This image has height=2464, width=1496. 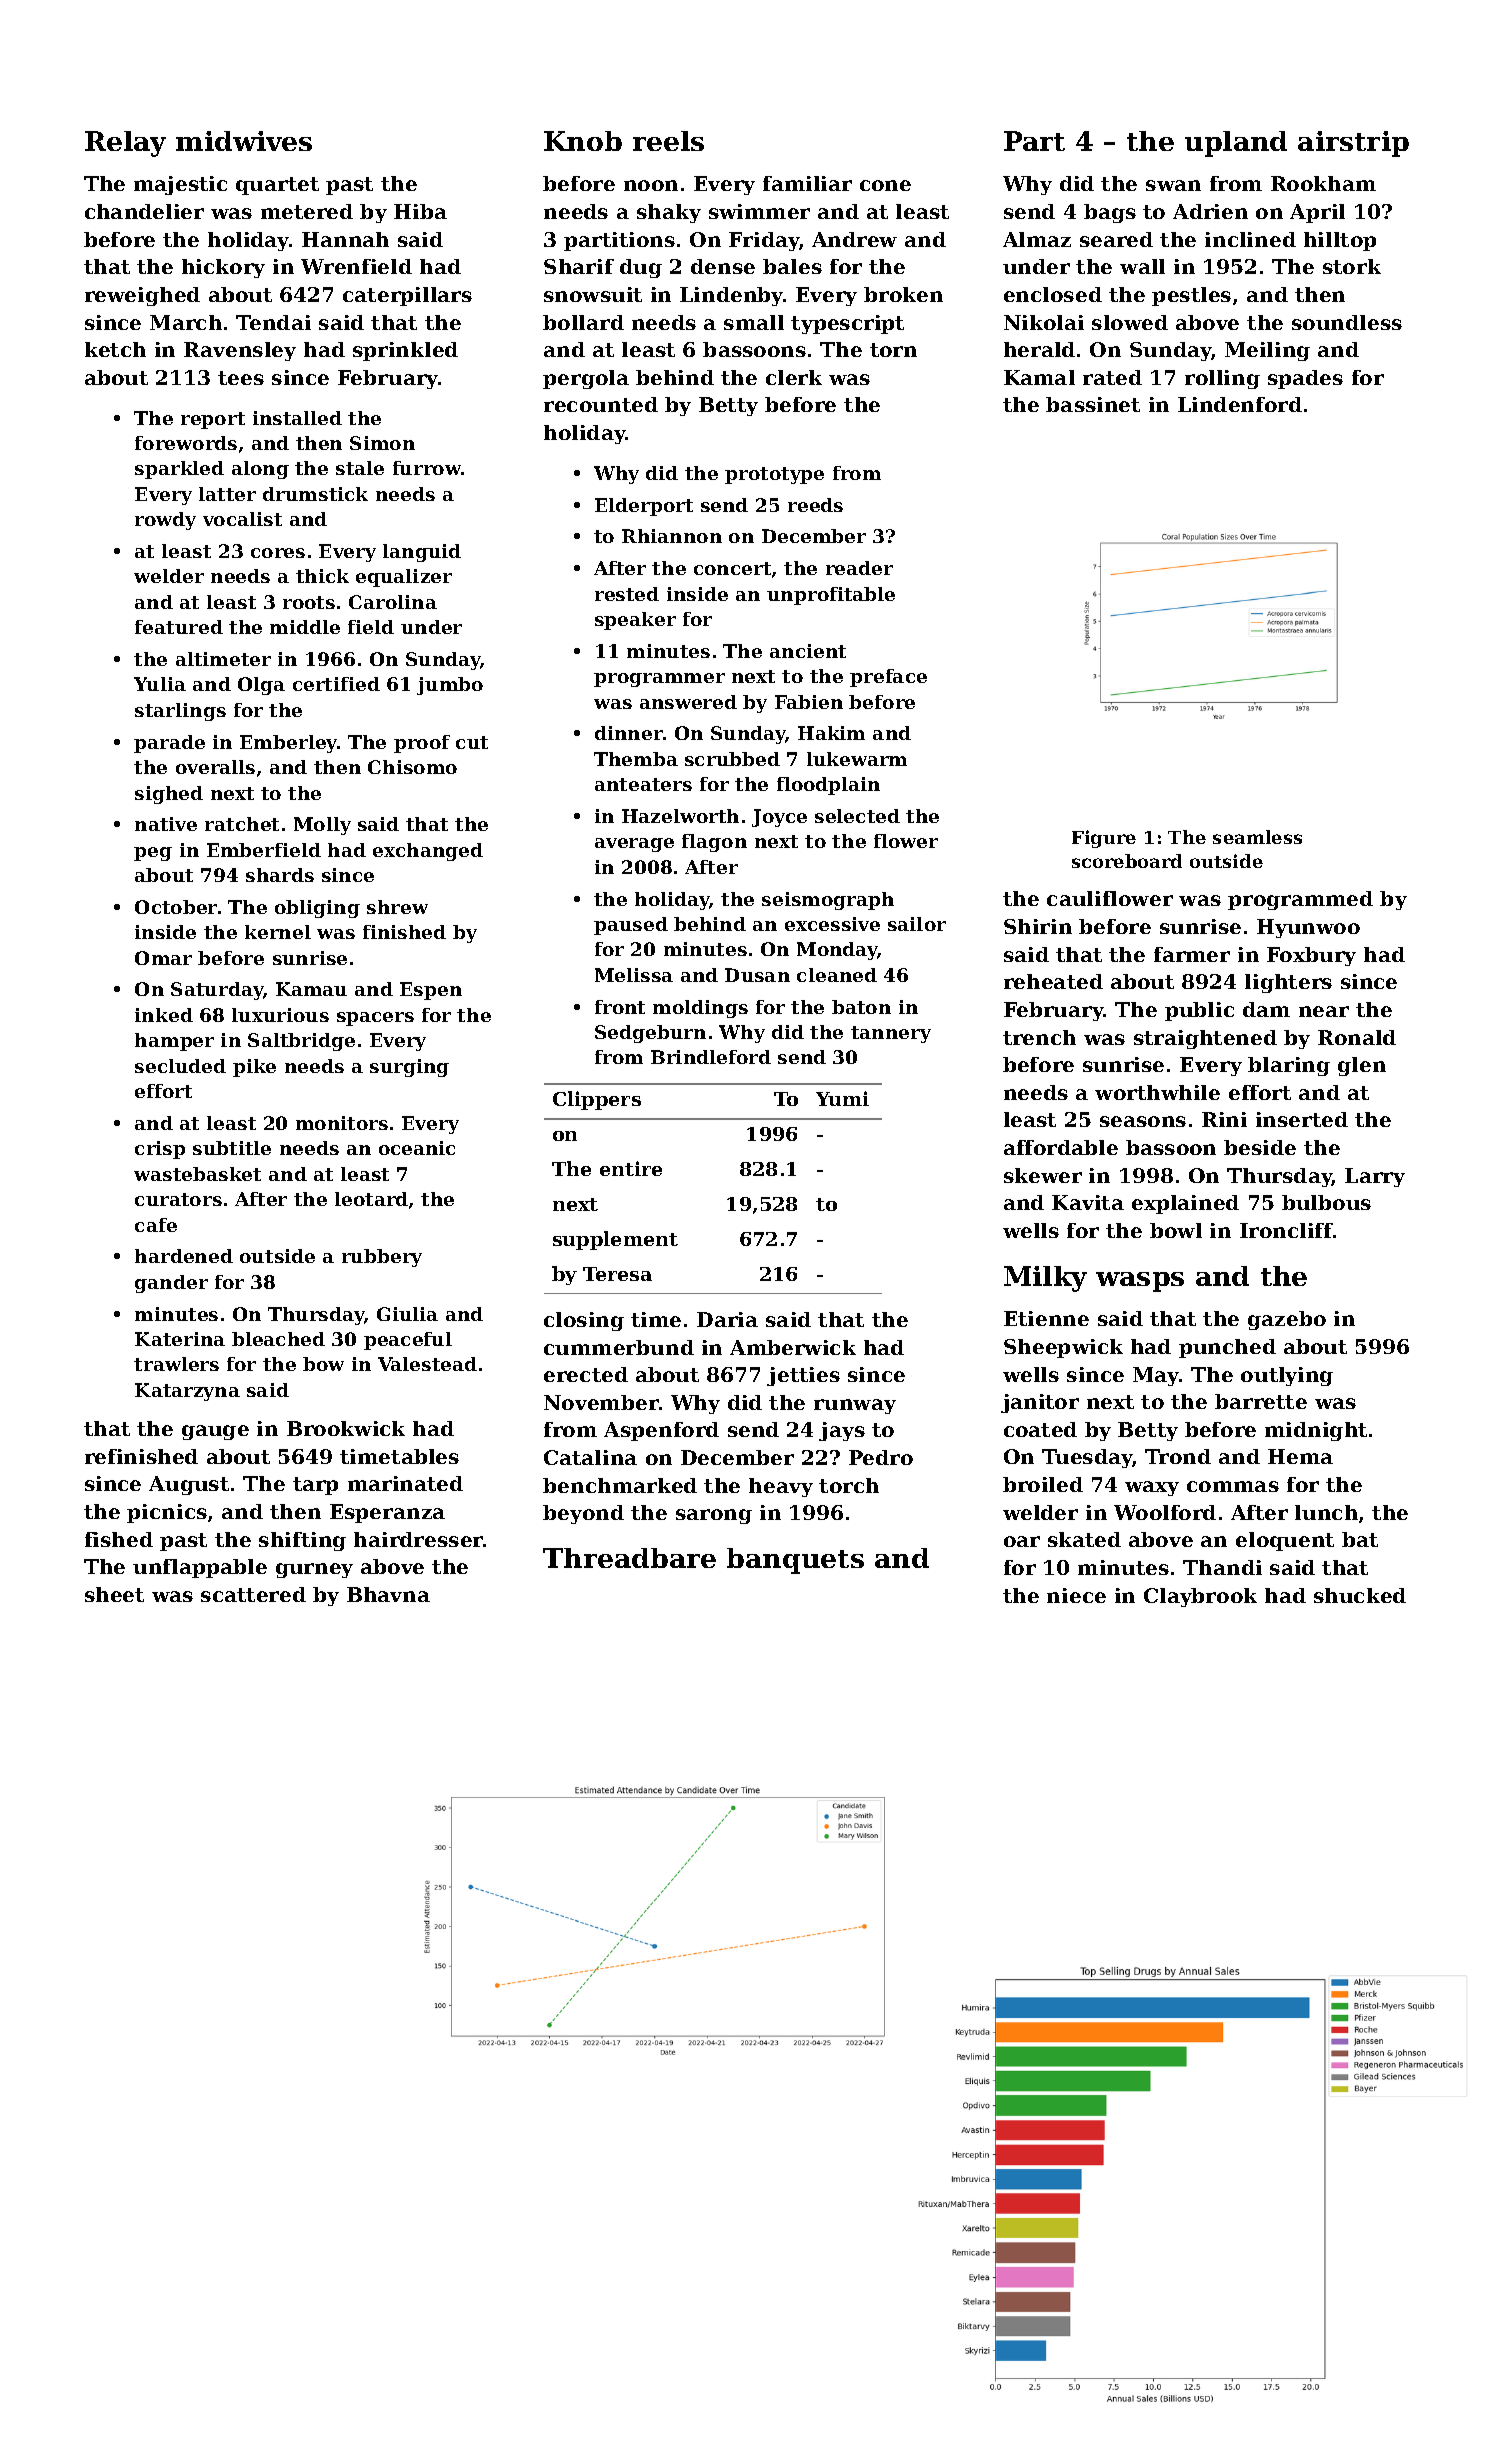 What do you see at coordinates (115, 349) in the image?
I see `ketch` at bounding box center [115, 349].
